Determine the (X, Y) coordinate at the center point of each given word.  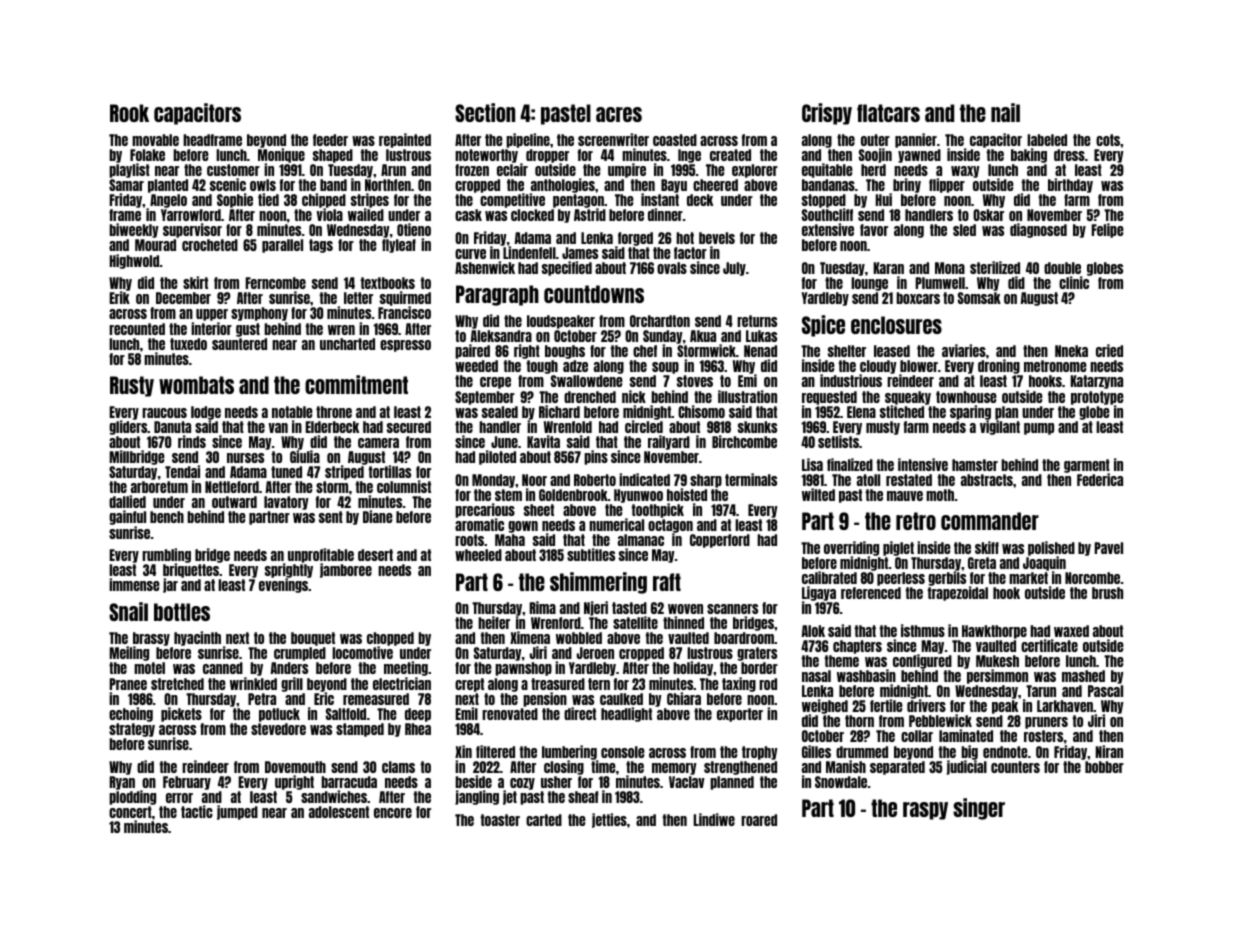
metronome (1055, 366)
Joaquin (1044, 563)
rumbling (166, 556)
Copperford (720, 541)
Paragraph (497, 295)
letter (358, 298)
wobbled (579, 638)
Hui (884, 199)
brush (1107, 593)
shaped (333, 156)
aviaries (964, 350)
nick (634, 396)
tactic (197, 811)
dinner (665, 214)
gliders (128, 427)
